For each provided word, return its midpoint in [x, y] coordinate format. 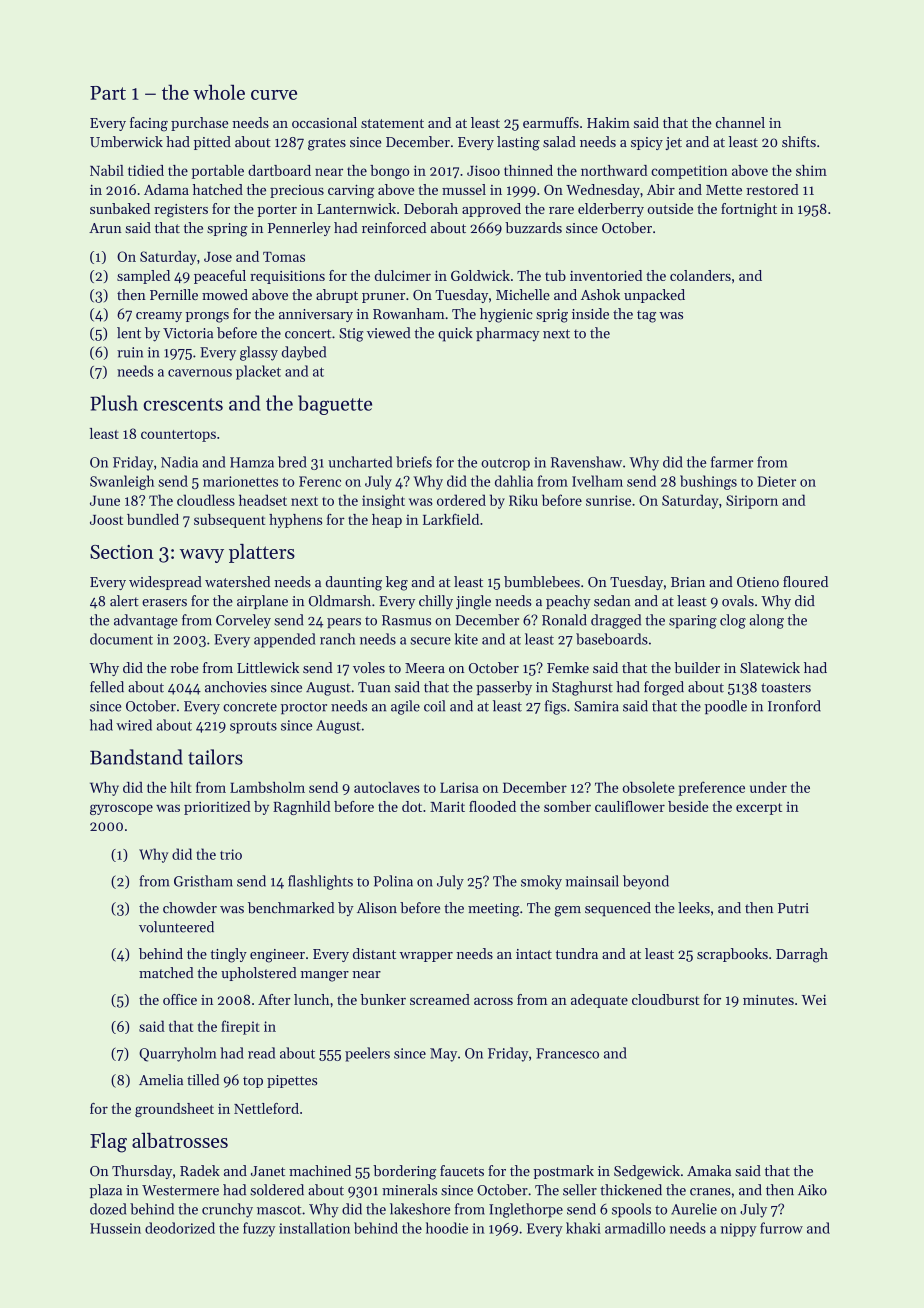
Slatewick [770, 668]
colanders [700, 275]
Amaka [709, 1170]
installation [314, 1228]
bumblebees [542, 582]
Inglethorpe [526, 1210]
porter [277, 211]
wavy [202, 556]
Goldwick [480, 275]
